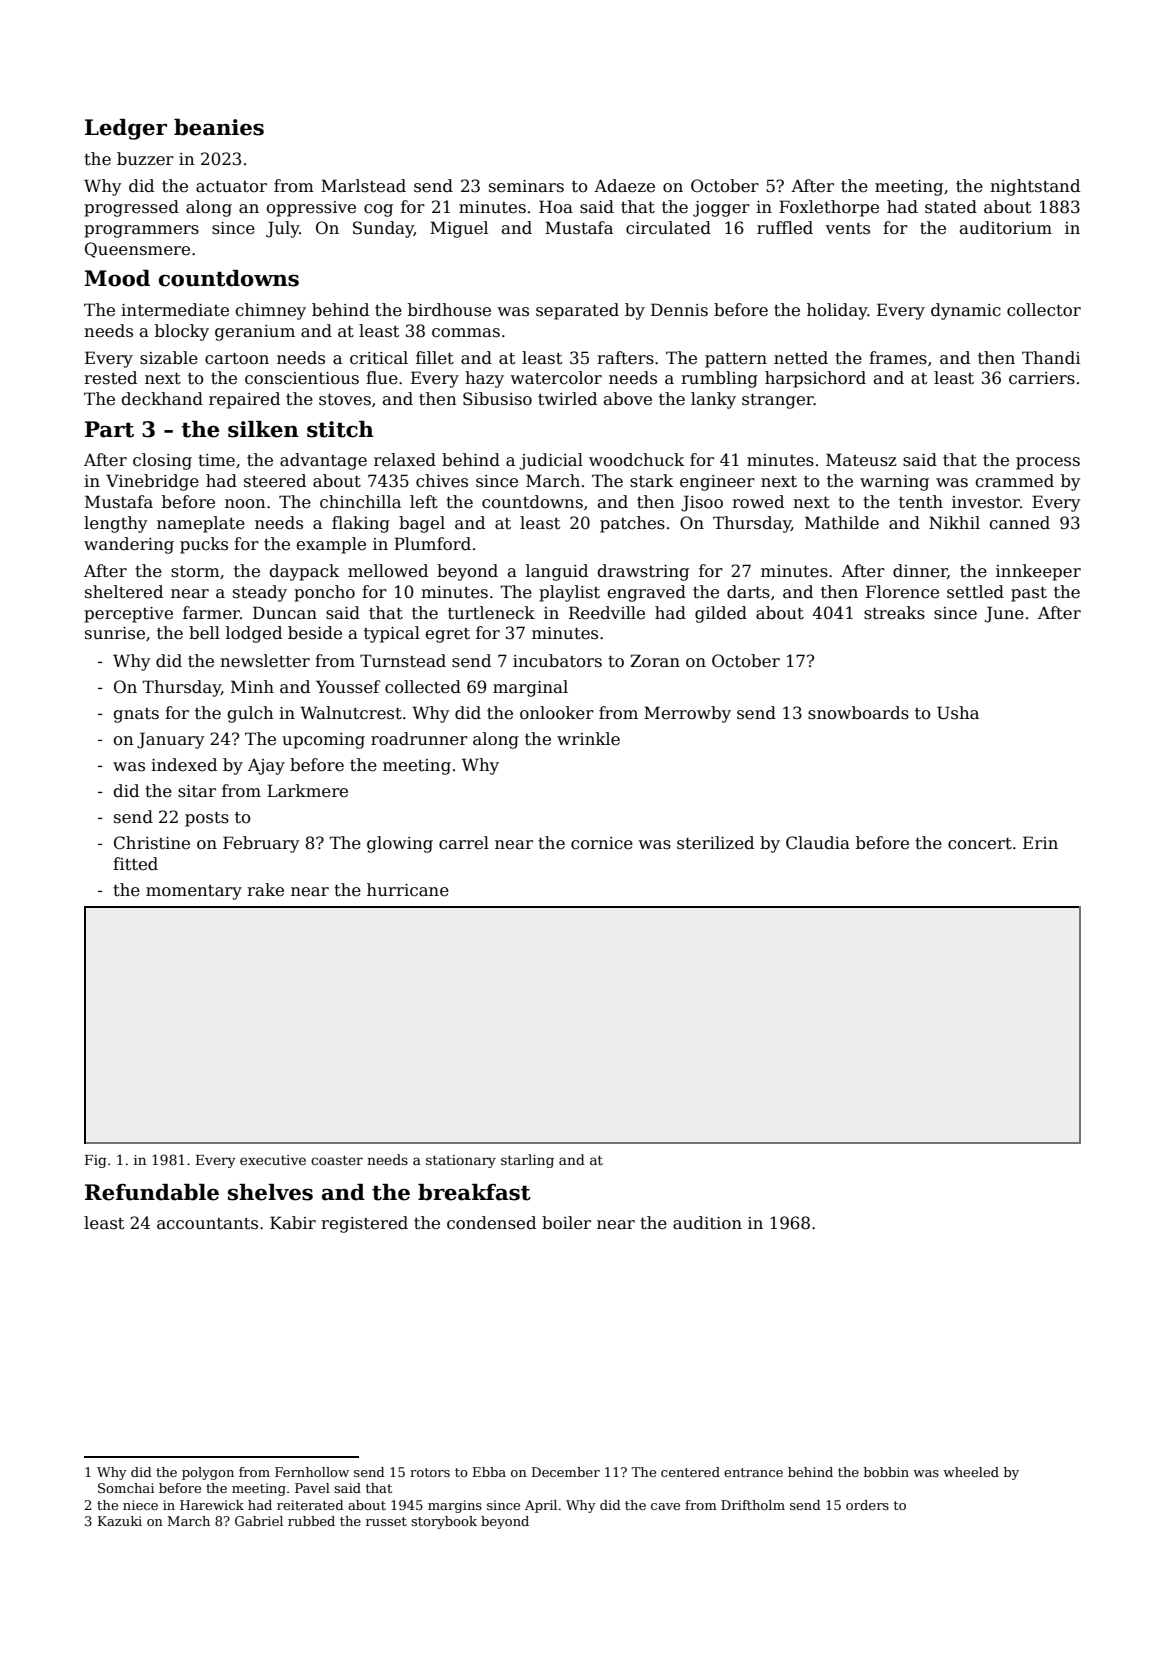  Describe the element at coordinates (1035, 187) in the document. I see `nightstand` at that location.
